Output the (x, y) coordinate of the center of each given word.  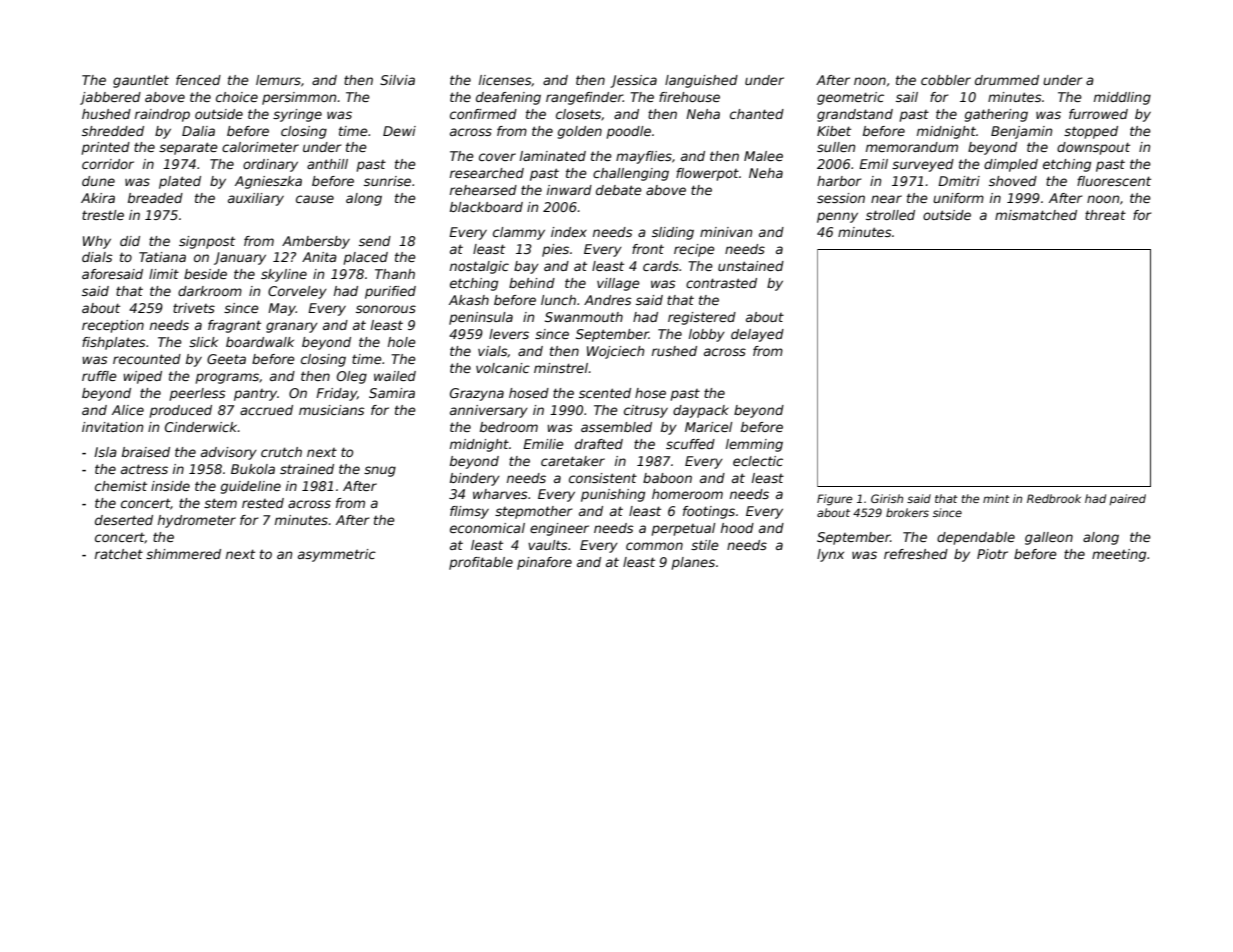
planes (693, 563)
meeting (1119, 555)
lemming (754, 445)
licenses (505, 80)
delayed (757, 335)
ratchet (119, 554)
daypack (701, 411)
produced (181, 411)
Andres (608, 300)
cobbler (946, 80)
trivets (194, 308)
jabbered (110, 98)
